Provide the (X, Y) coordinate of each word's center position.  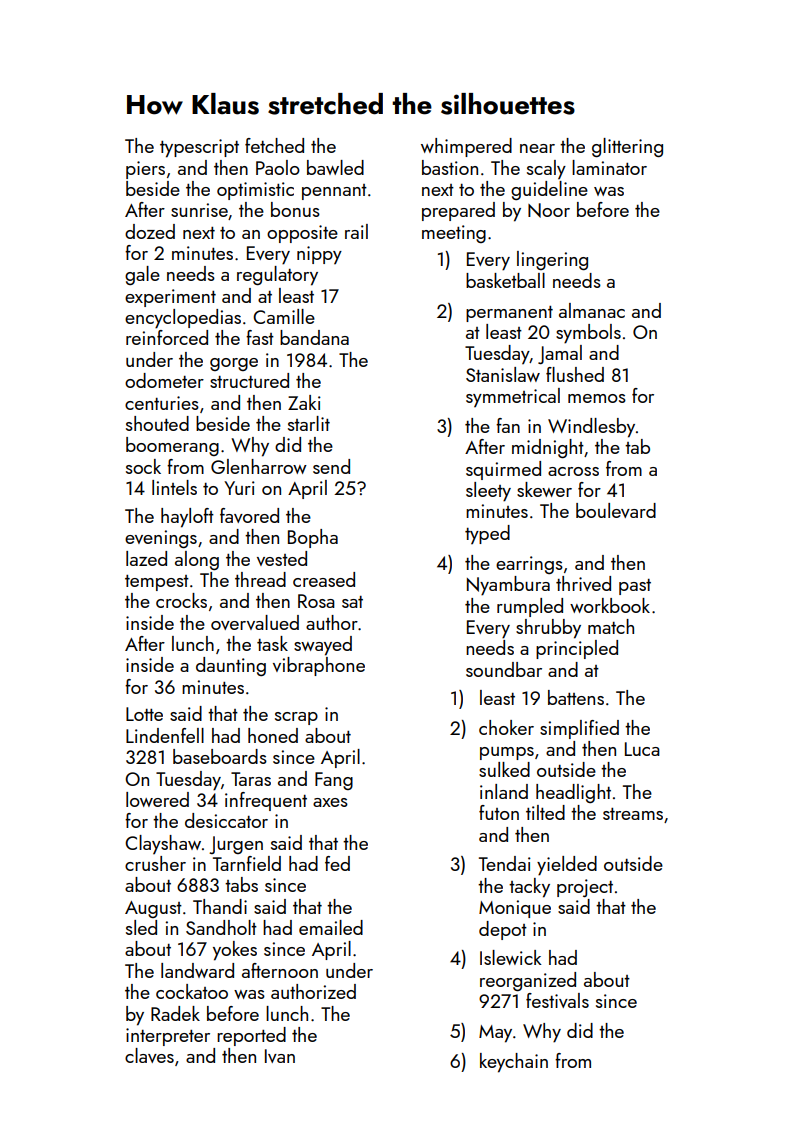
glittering (627, 147)
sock (143, 466)
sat (352, 602)
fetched (274, 145)
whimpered (466, 147)
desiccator (226, 820)
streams (633, 814)
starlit (309, 423)
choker (506, 727)
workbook (610, 605)
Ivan (280, 1056)
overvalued (255, 622)
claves (149, 1055)
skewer (544, 489)
